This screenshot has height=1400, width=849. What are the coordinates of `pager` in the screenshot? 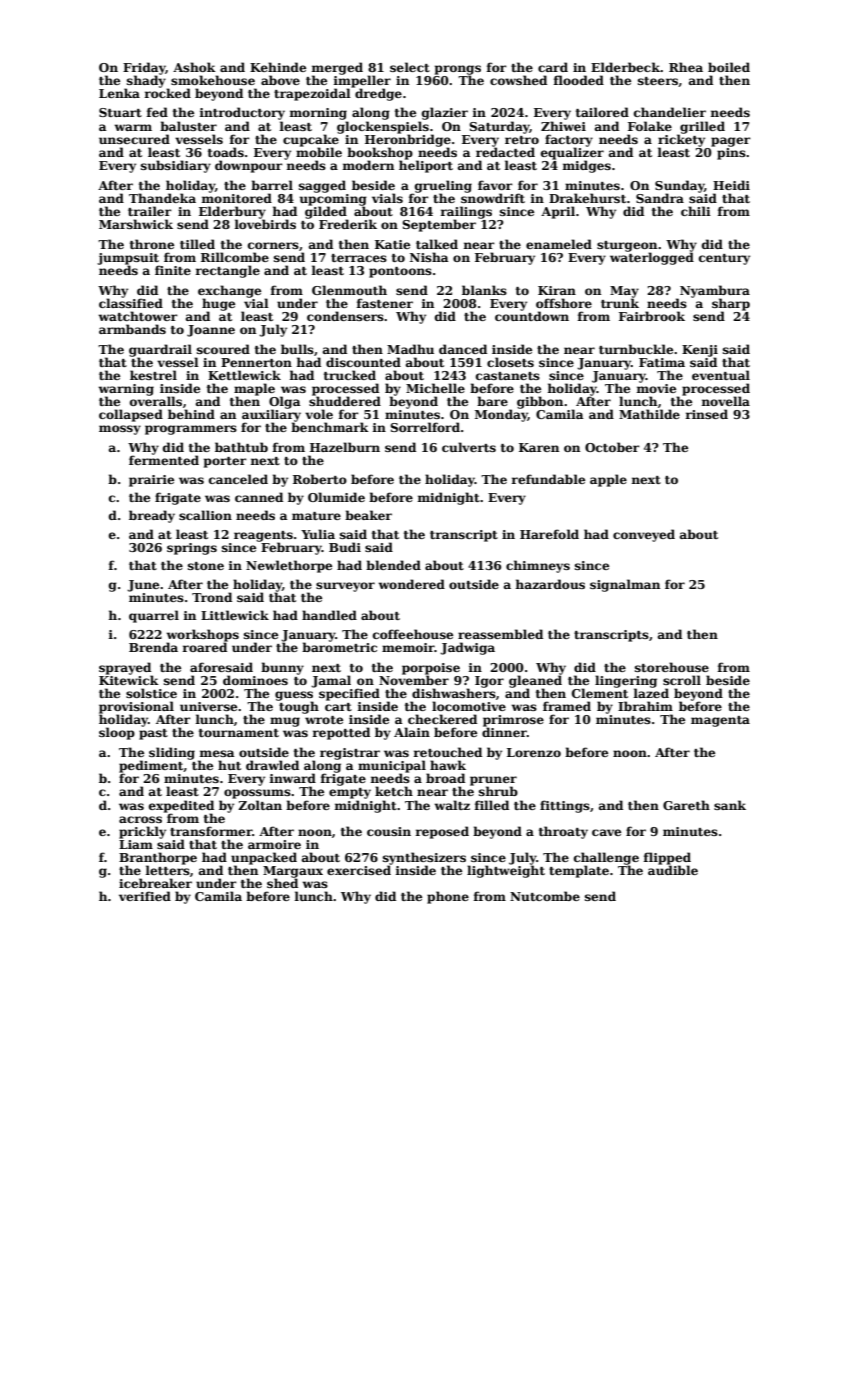 It's located at (731, 142).
